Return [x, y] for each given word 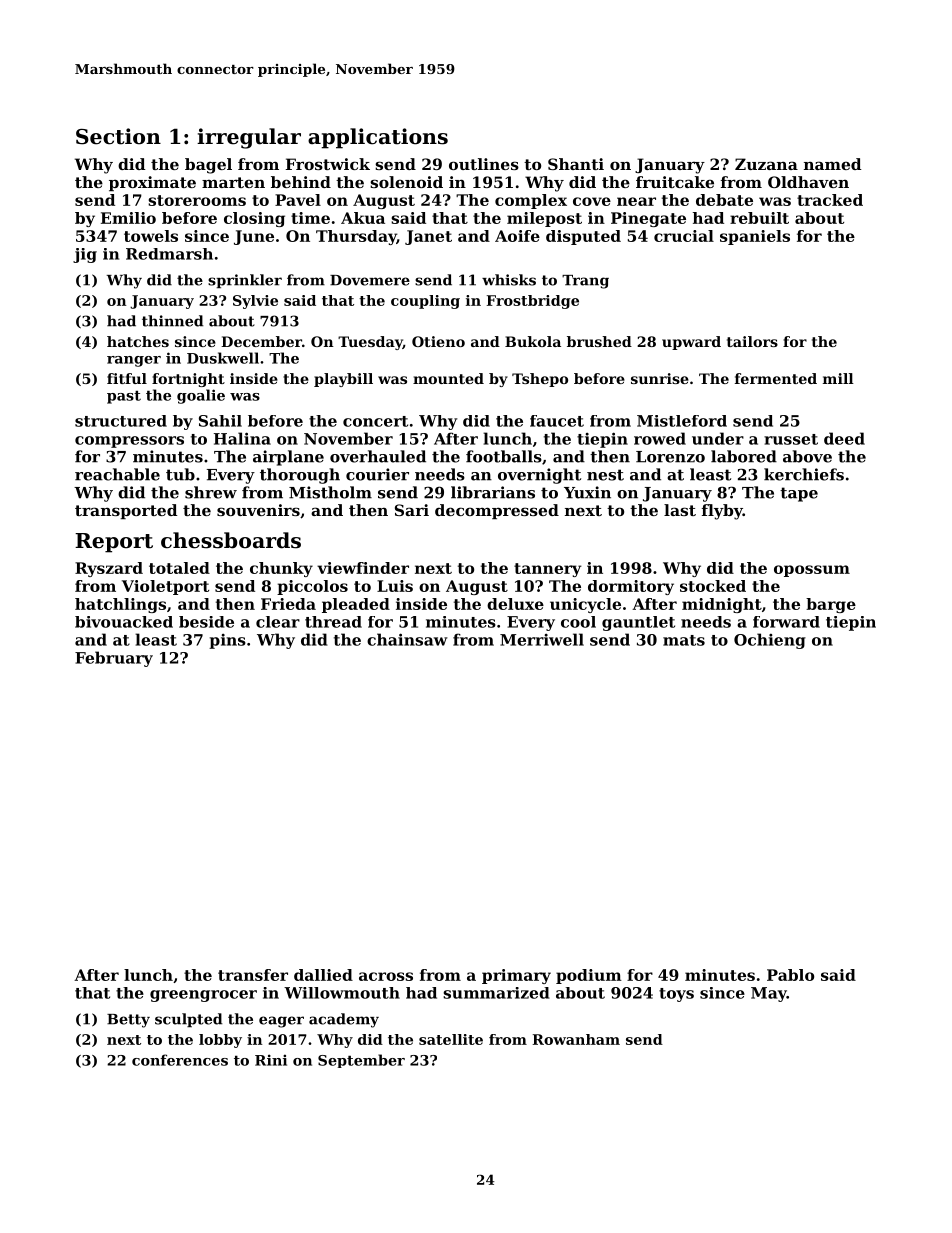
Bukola [533, 341]
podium [589, 976]
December [261, 341]
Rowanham [576, 1039]
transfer [253, 975]
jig [85, 255]
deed [844, 438]
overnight [539, 476]
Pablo [790, 975]
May [769, 994]
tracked [830, 200]
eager [281, 1022]
